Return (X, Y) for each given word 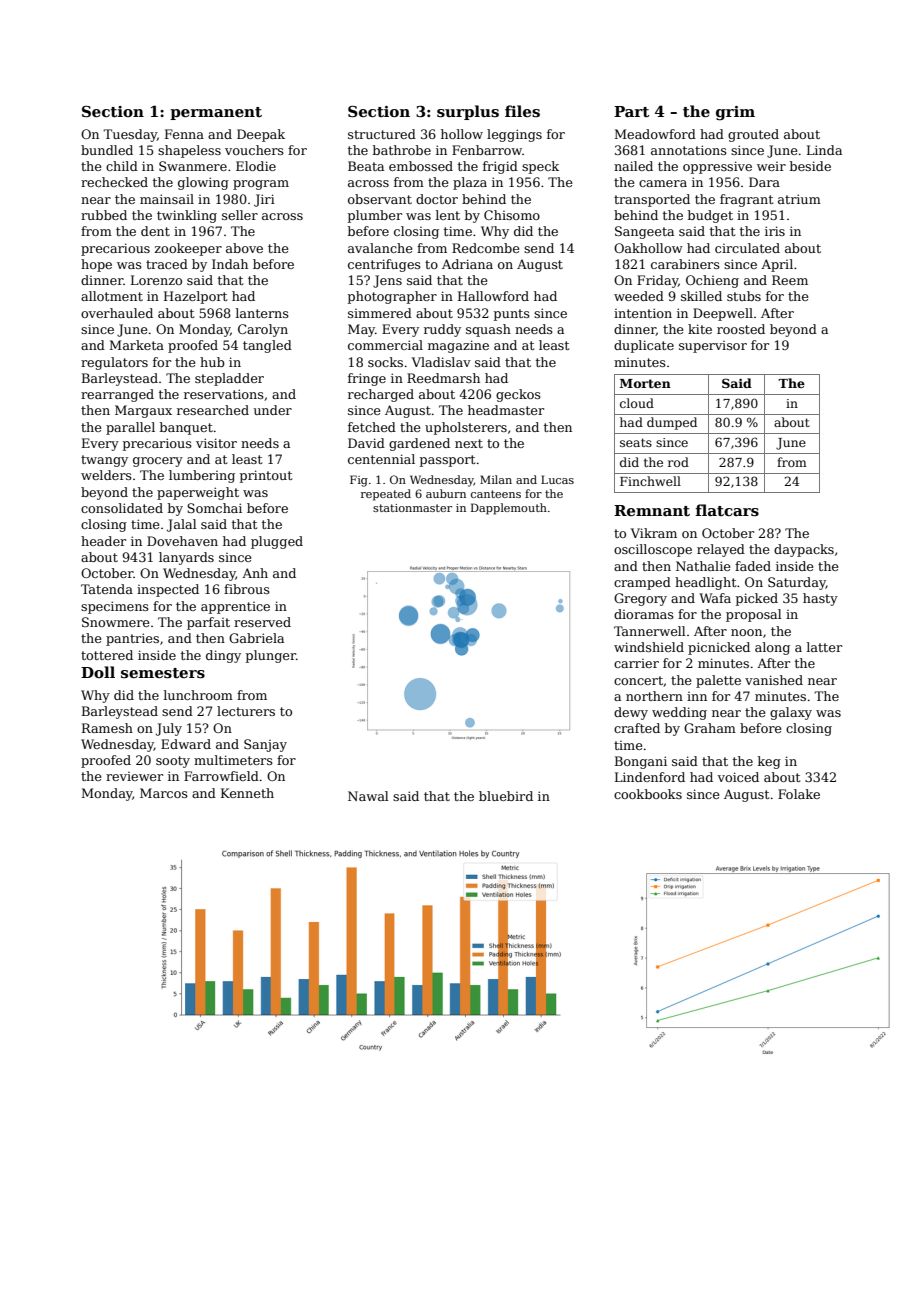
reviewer (134, 776)
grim (735, 113)
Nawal (368, 796)
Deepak (261, 135)
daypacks (804, 550)
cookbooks (648, 794)
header (103, 541)
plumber (375, 216)
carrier (636, 663)
